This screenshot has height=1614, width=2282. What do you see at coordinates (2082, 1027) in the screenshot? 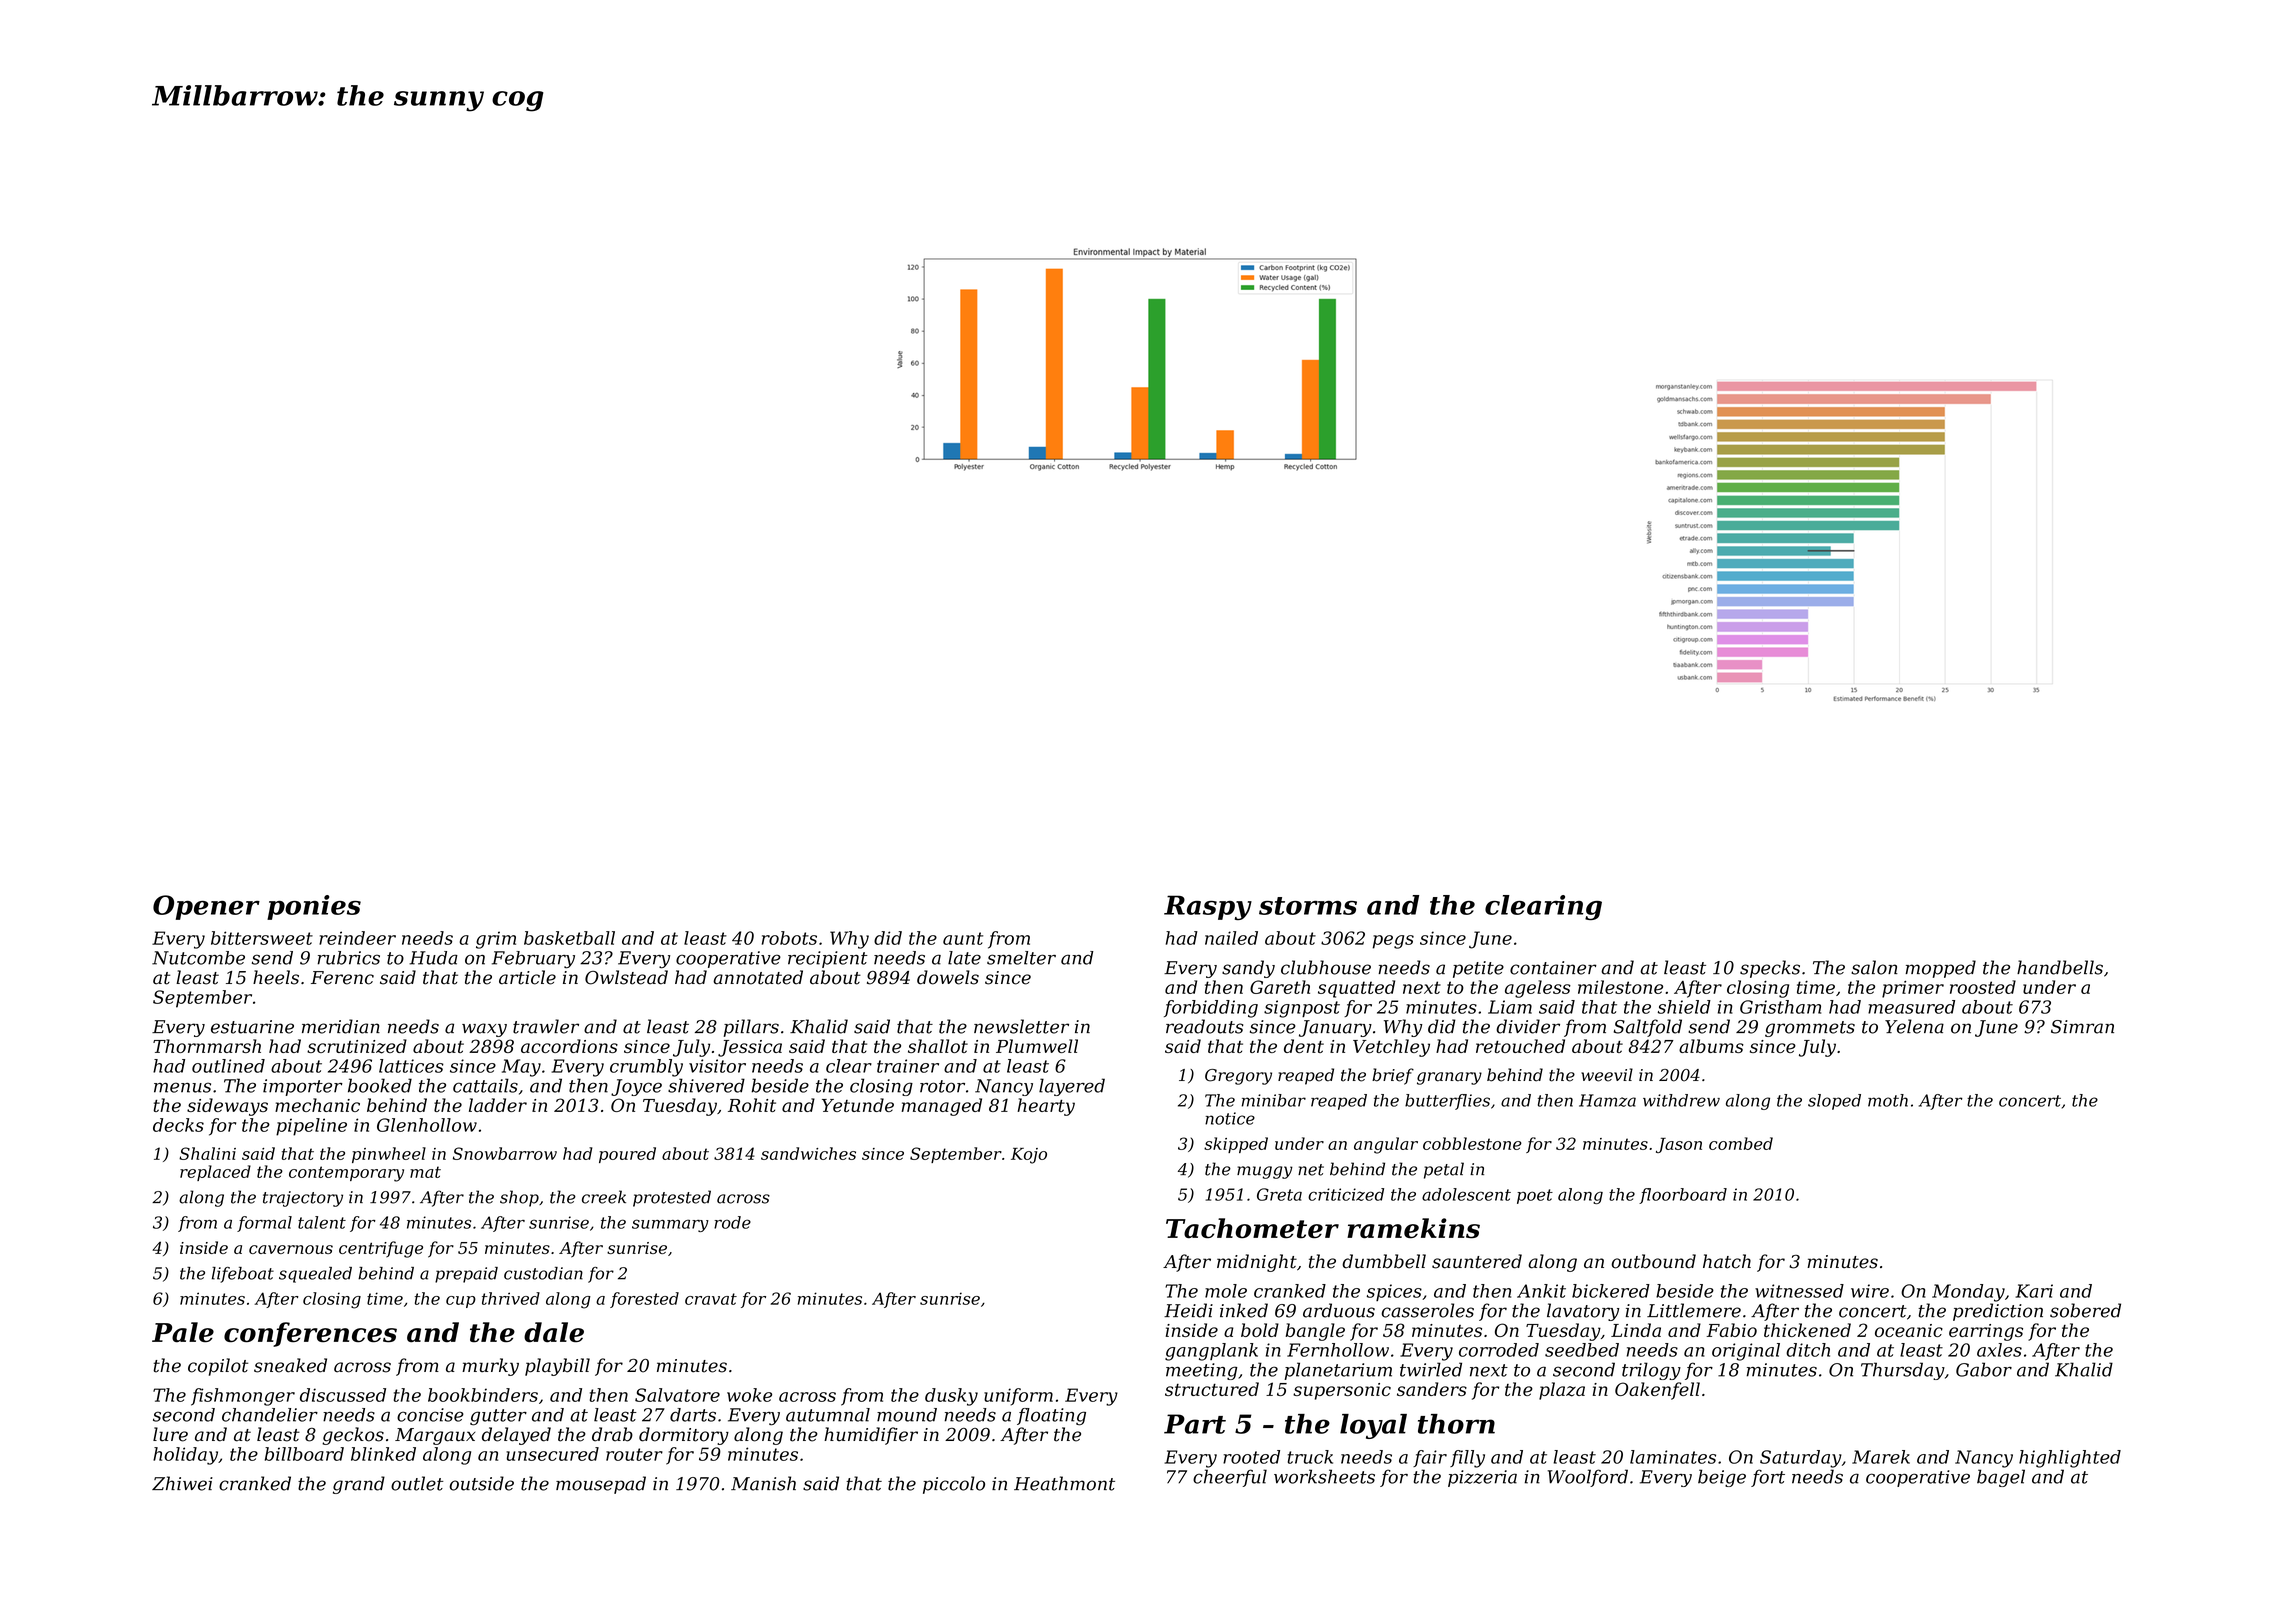
I see `Simran` at bounding box center [2082, 1027].
